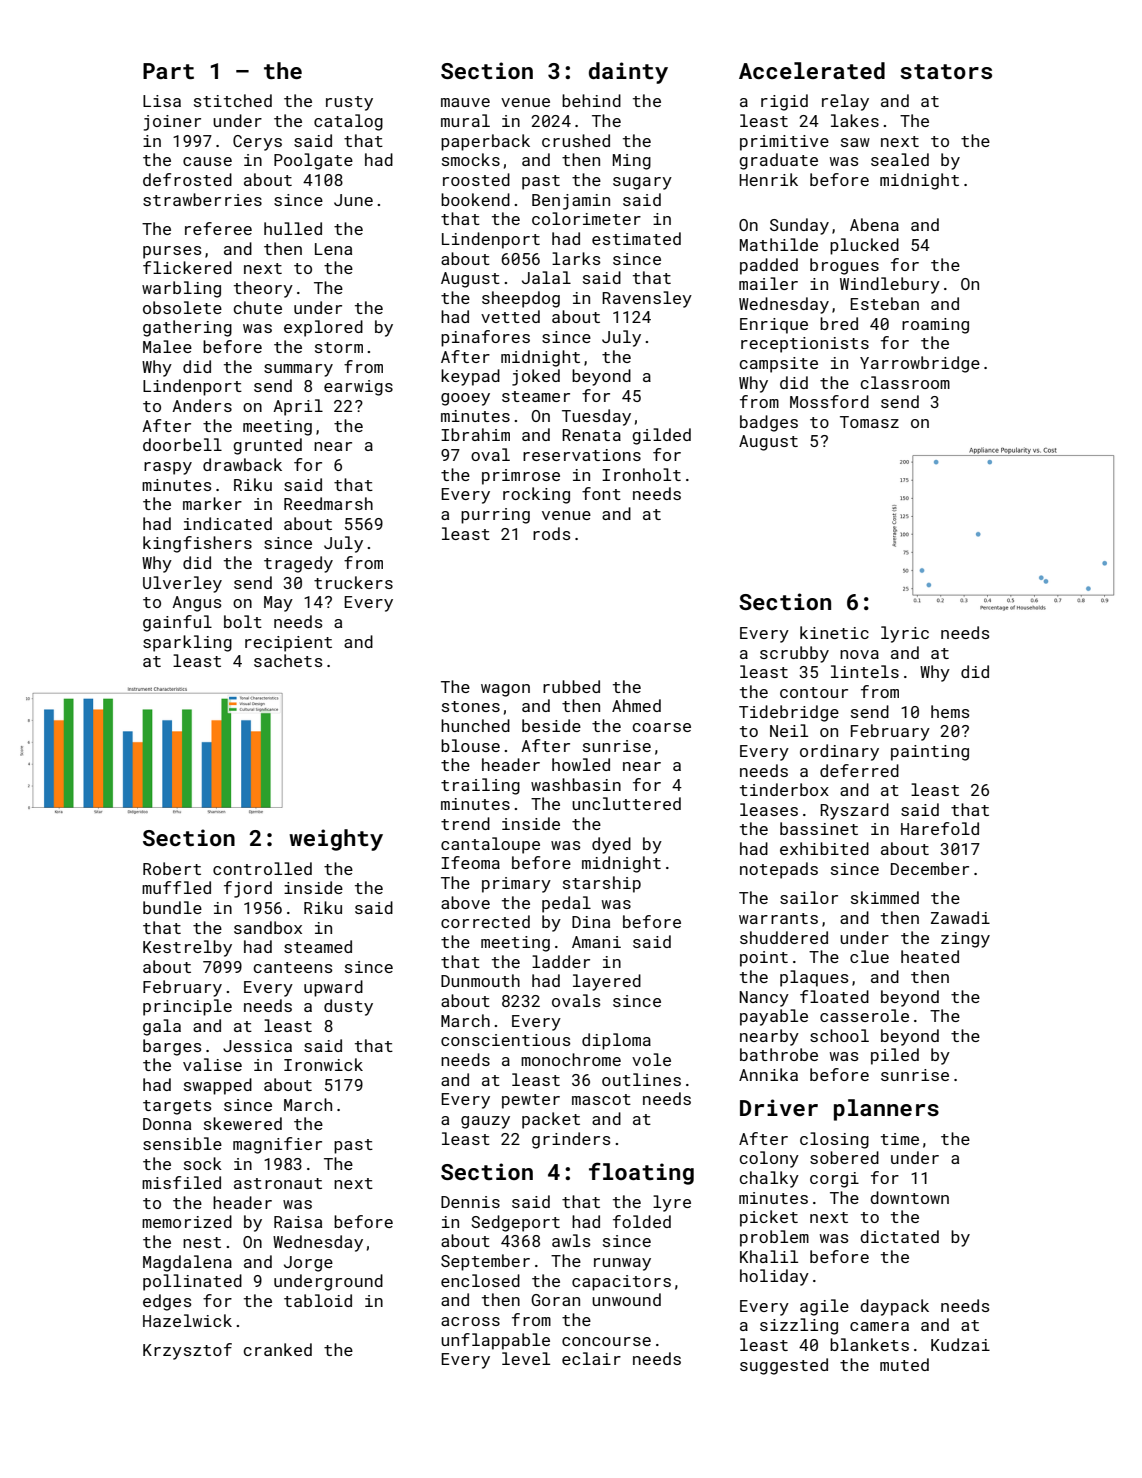 The image size is (1142, 1478). What do you see at coordinates (187, 1221) in the document?
I see `memorized` at bounding box center [187, 1221].
